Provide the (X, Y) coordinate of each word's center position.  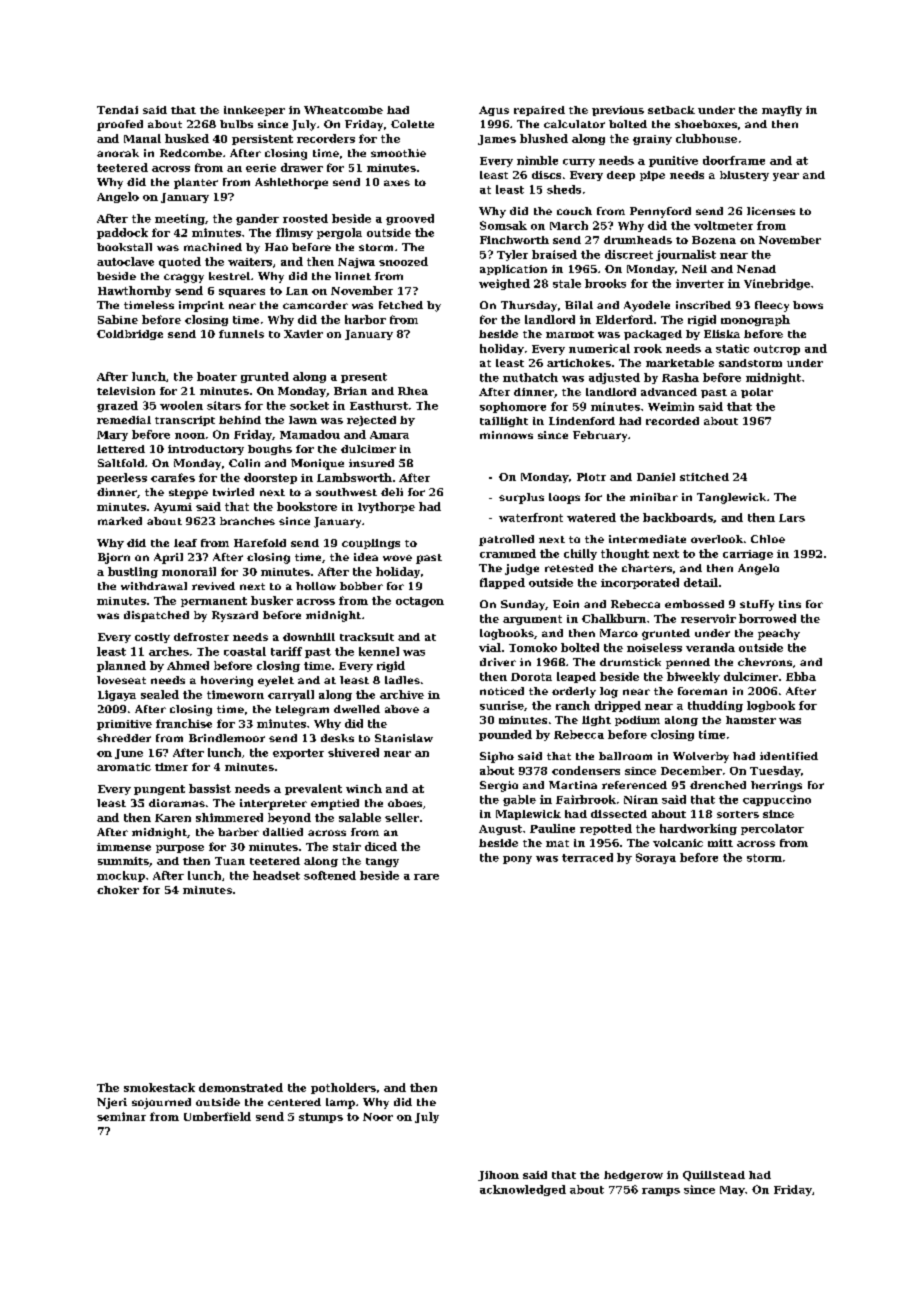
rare (426, 877)
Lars (792, 518)
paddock (122, 233)
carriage (748, 555)
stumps (321, 1118)
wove (397, 558)
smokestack (159, 1087)
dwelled (357, 709)
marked (120, 521)
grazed (117, 406)
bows (808, 305)
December (691, 770)
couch (574, 211)
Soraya (656, 858)
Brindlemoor (227, 738)
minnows (506, 435)
